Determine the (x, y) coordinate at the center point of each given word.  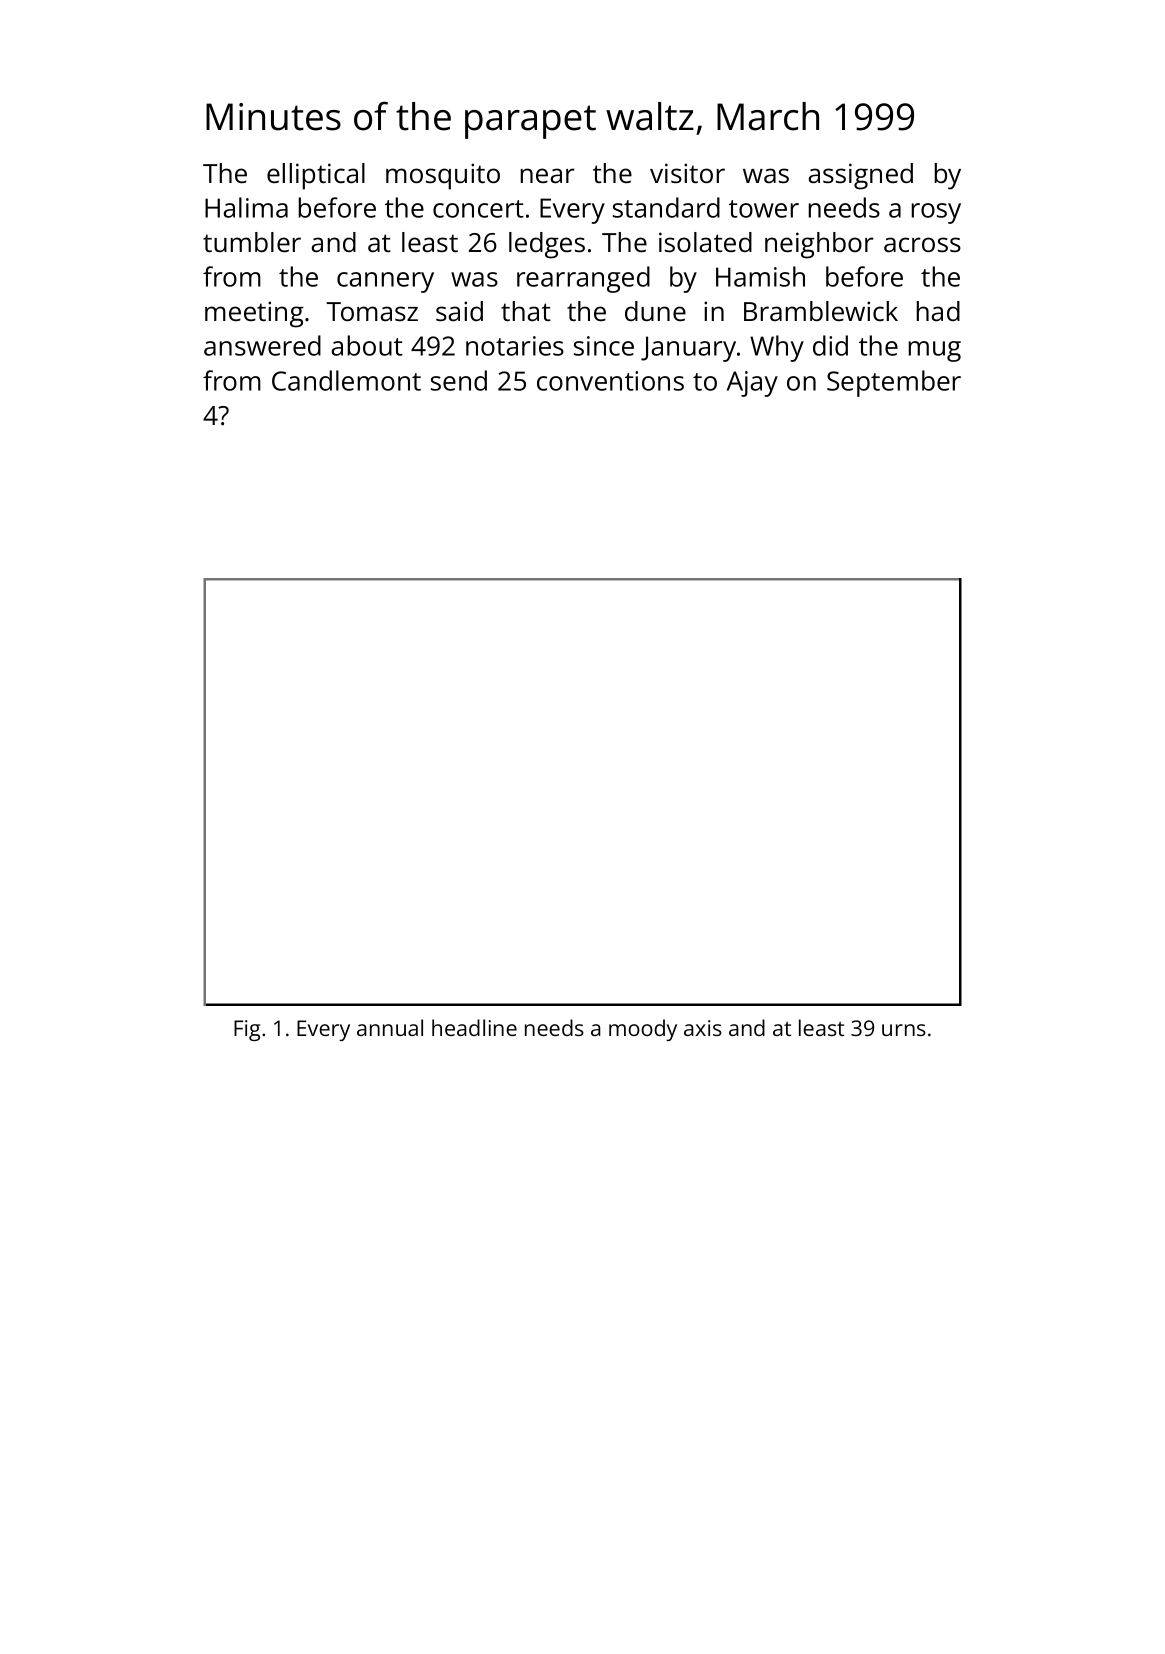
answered (262, 345)
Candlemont (346, 380)
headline (474, 1027)
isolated (705, 242)
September (894, 383)
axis (703, 1028)
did (830, 345)
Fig (247, 1030)
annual (390, 1027)
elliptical (316, 176)
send (459, 380)
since (604, 346)
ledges (547, 245)
